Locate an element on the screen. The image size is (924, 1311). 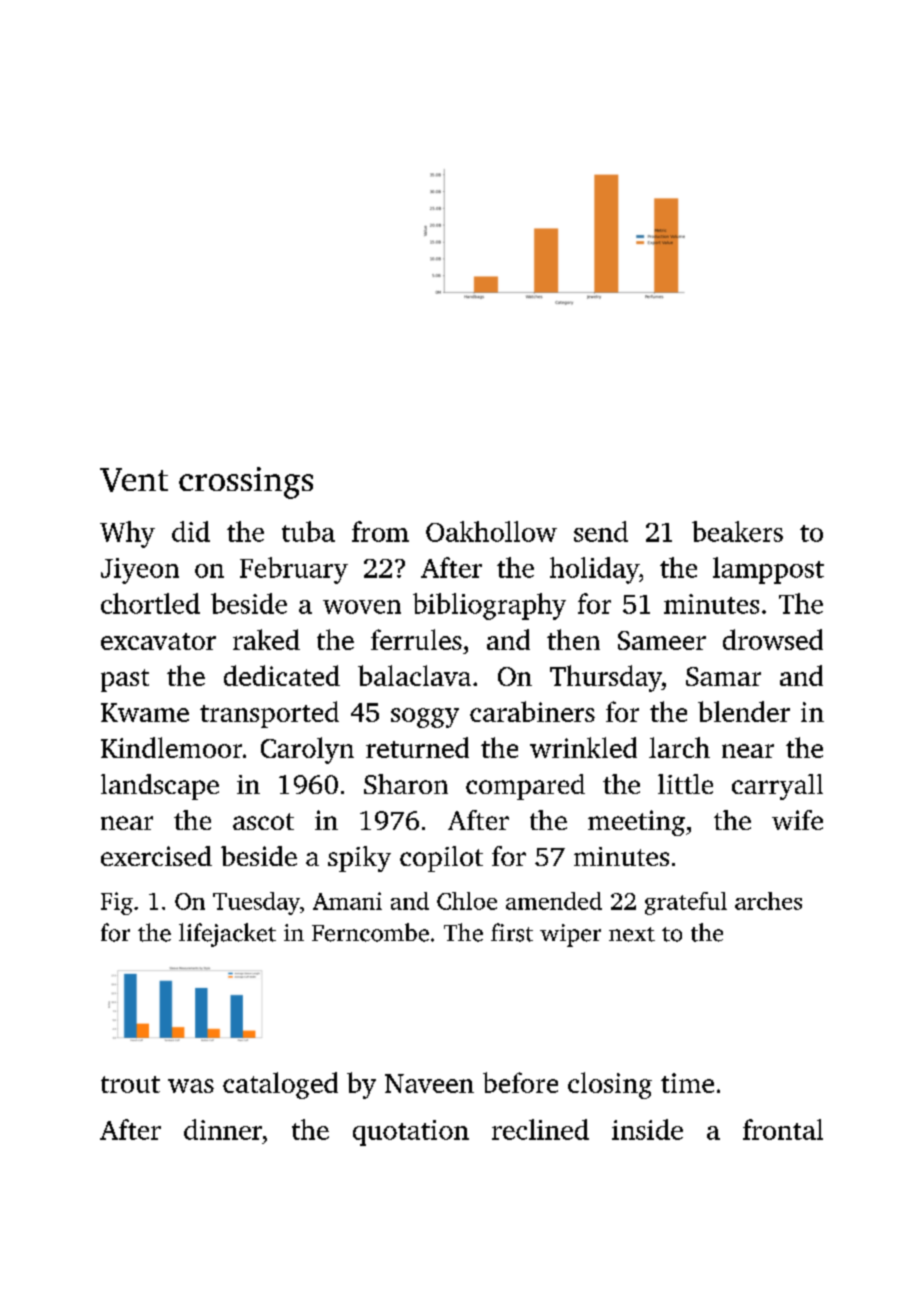
dinner is located at coordinates (223, 1129).
